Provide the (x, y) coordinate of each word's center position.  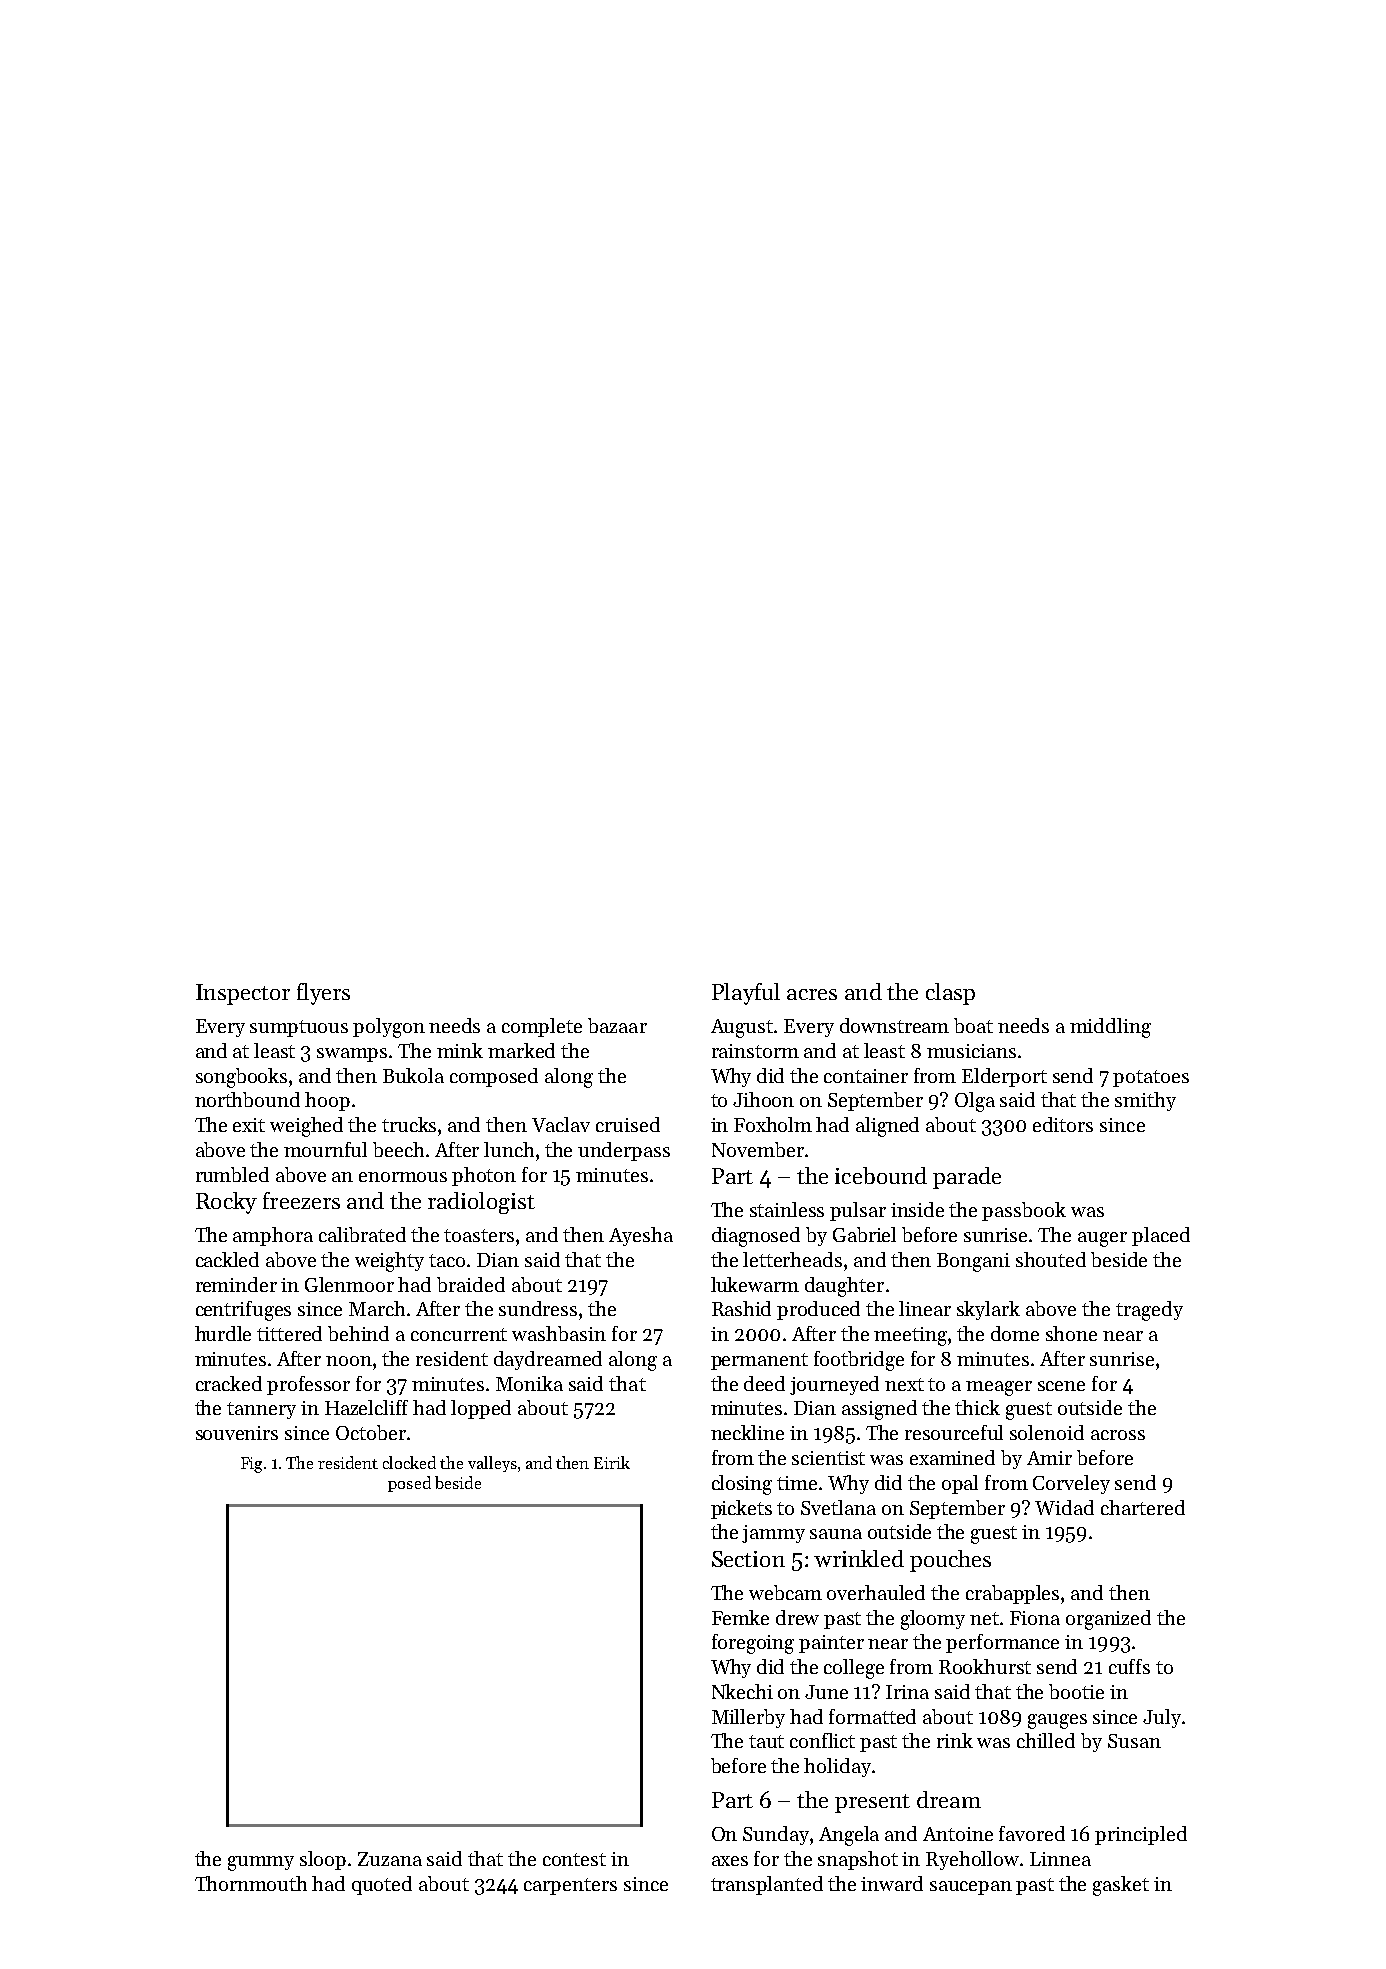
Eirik (612, 1462)
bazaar (617, 1025)
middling (1110, 1028)
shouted (1051, 1259)
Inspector (243, 994)
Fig (251, 1465)
